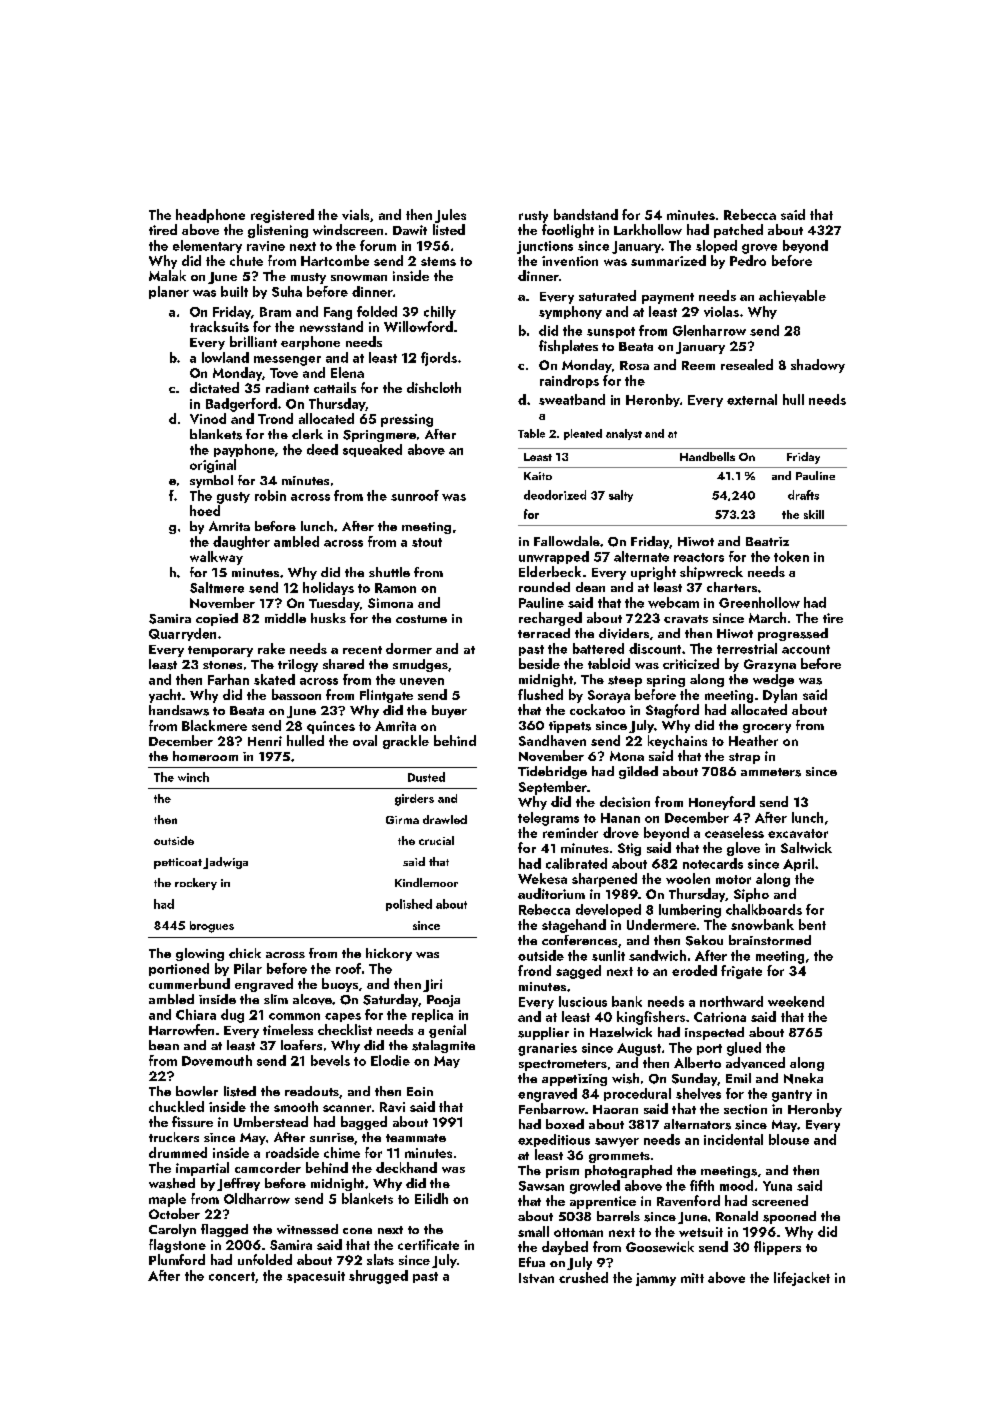 Image resolution: width=995 pixels, height=1413 pixels. Describe the element at coordinates (583, 1277) in the page. I see `crushed` at that location.
